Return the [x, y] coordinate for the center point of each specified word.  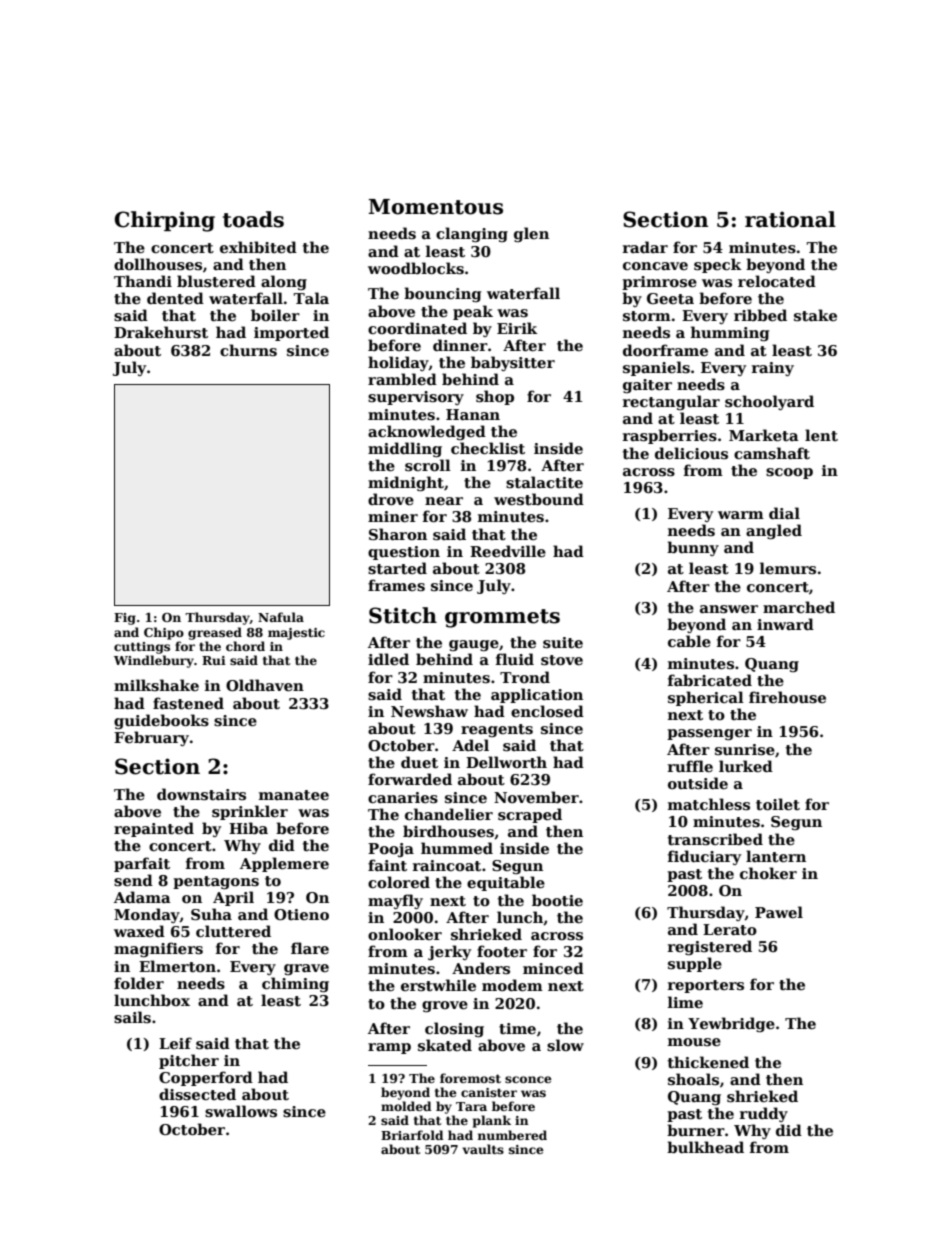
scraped [530, 815]
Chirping [165, 221]
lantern [776, 856]
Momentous [436, 207]
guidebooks [161, 721]
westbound [539, 499]
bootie [557, 900]
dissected [197, 1094]
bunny [693, 548]
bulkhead [705, 1147]
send [133, 880]
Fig [125, 619]
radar [645, 247]
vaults [483, 1149]
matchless [709, 804]
